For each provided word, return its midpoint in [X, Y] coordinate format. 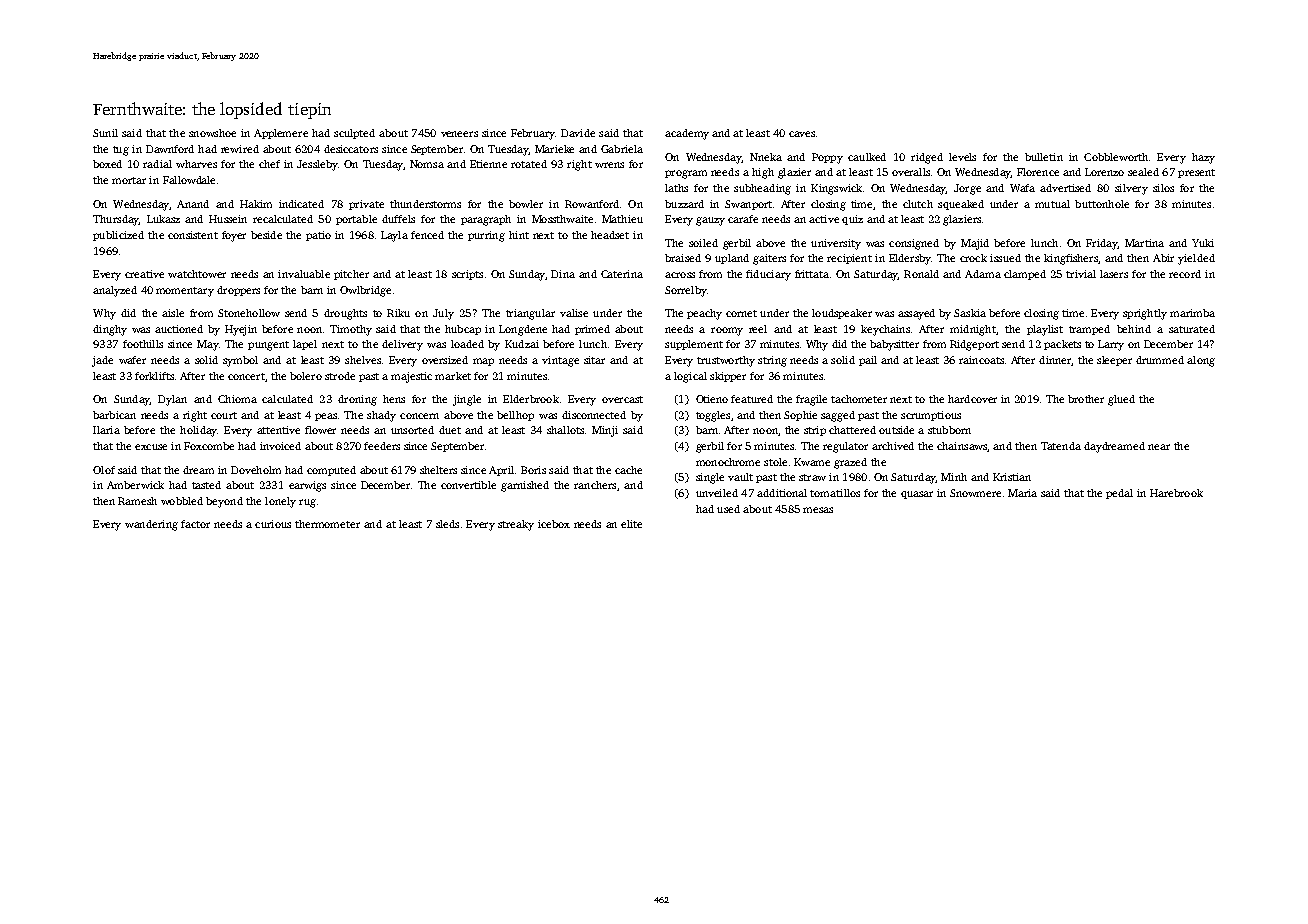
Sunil [105, 133]
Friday [1101, 244]
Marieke [554, 149]
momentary [185, 292]
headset [610, 235]
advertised [1065, 188]
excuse [151, 447]
